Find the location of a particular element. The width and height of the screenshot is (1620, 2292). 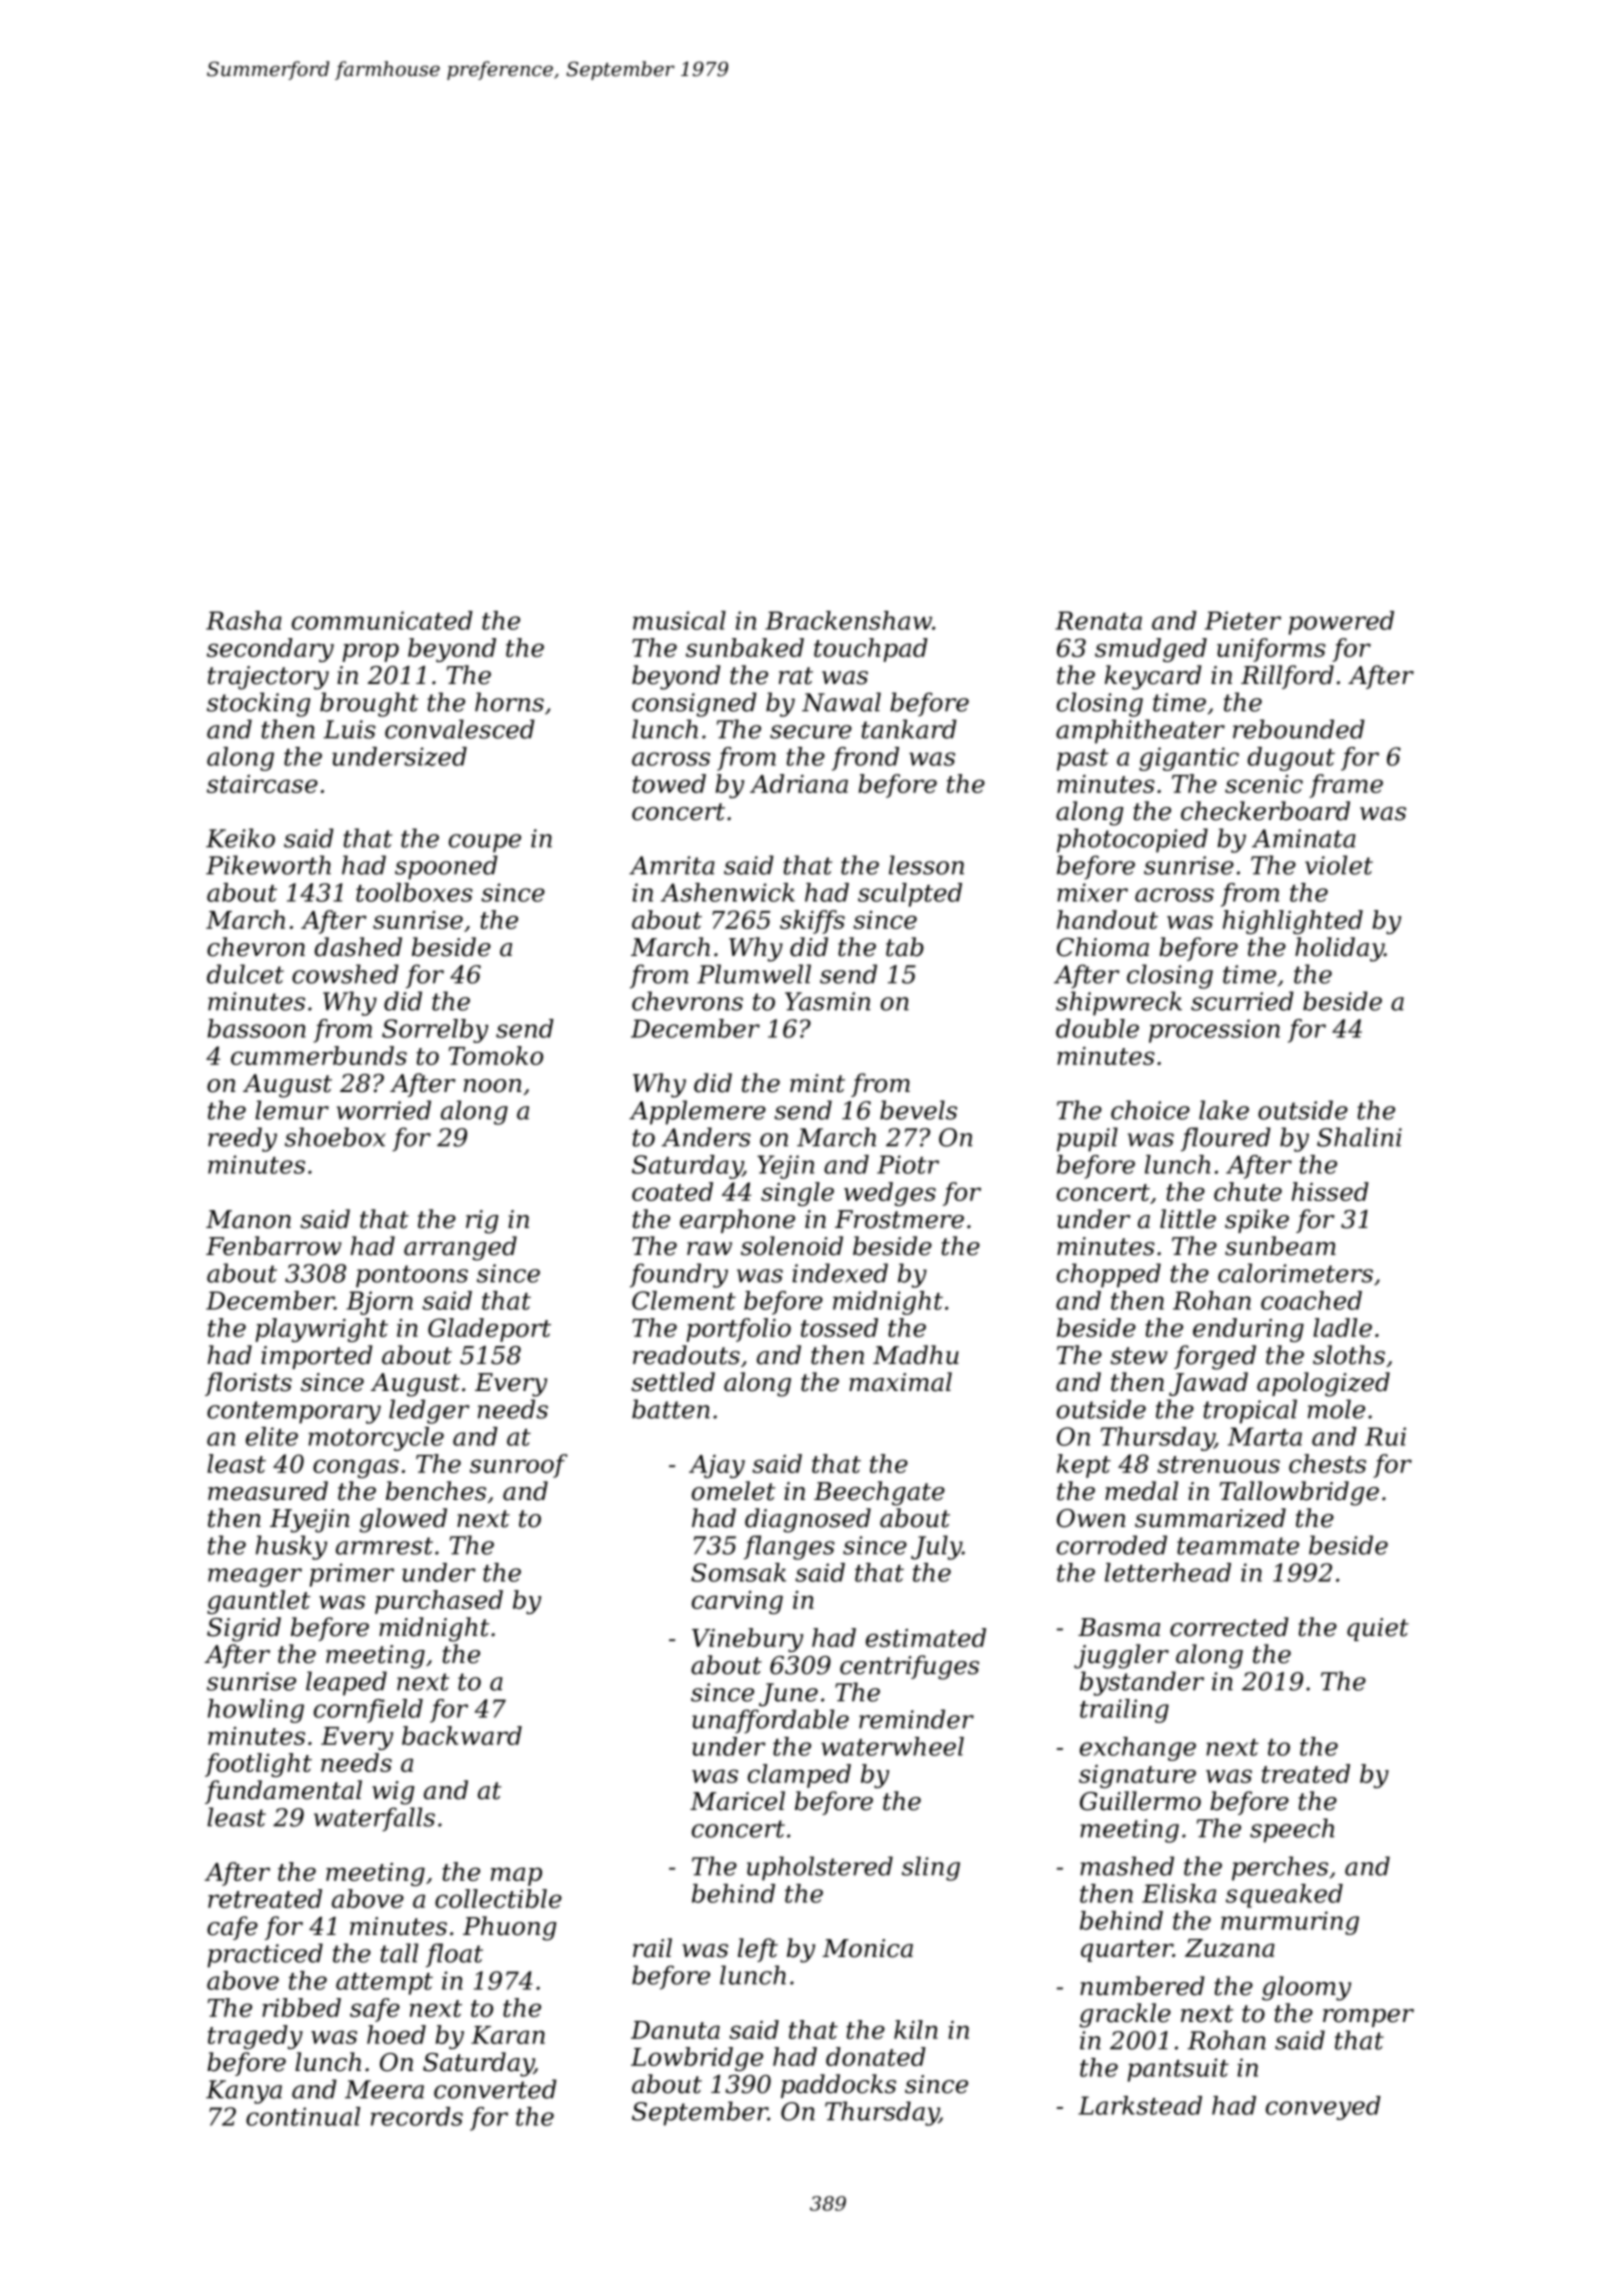

kept is located at coordinates (1084, 1466).
